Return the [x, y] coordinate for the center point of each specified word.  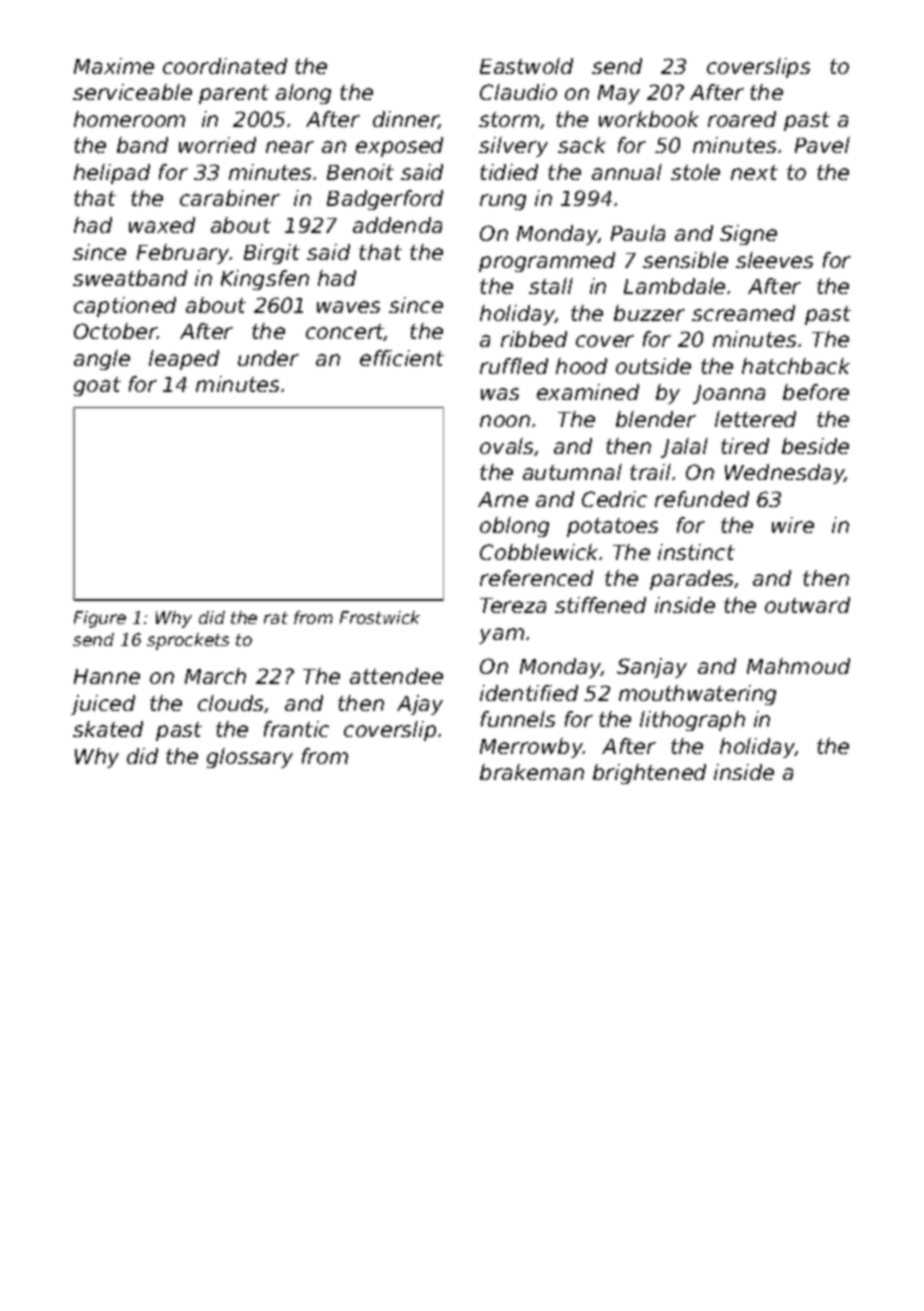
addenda [397, 225]
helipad [112, 174]
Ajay [420, 705]
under [268, 358]
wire [793, 525]
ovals [506, 446]
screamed [743, 313]
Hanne [107, 676]
